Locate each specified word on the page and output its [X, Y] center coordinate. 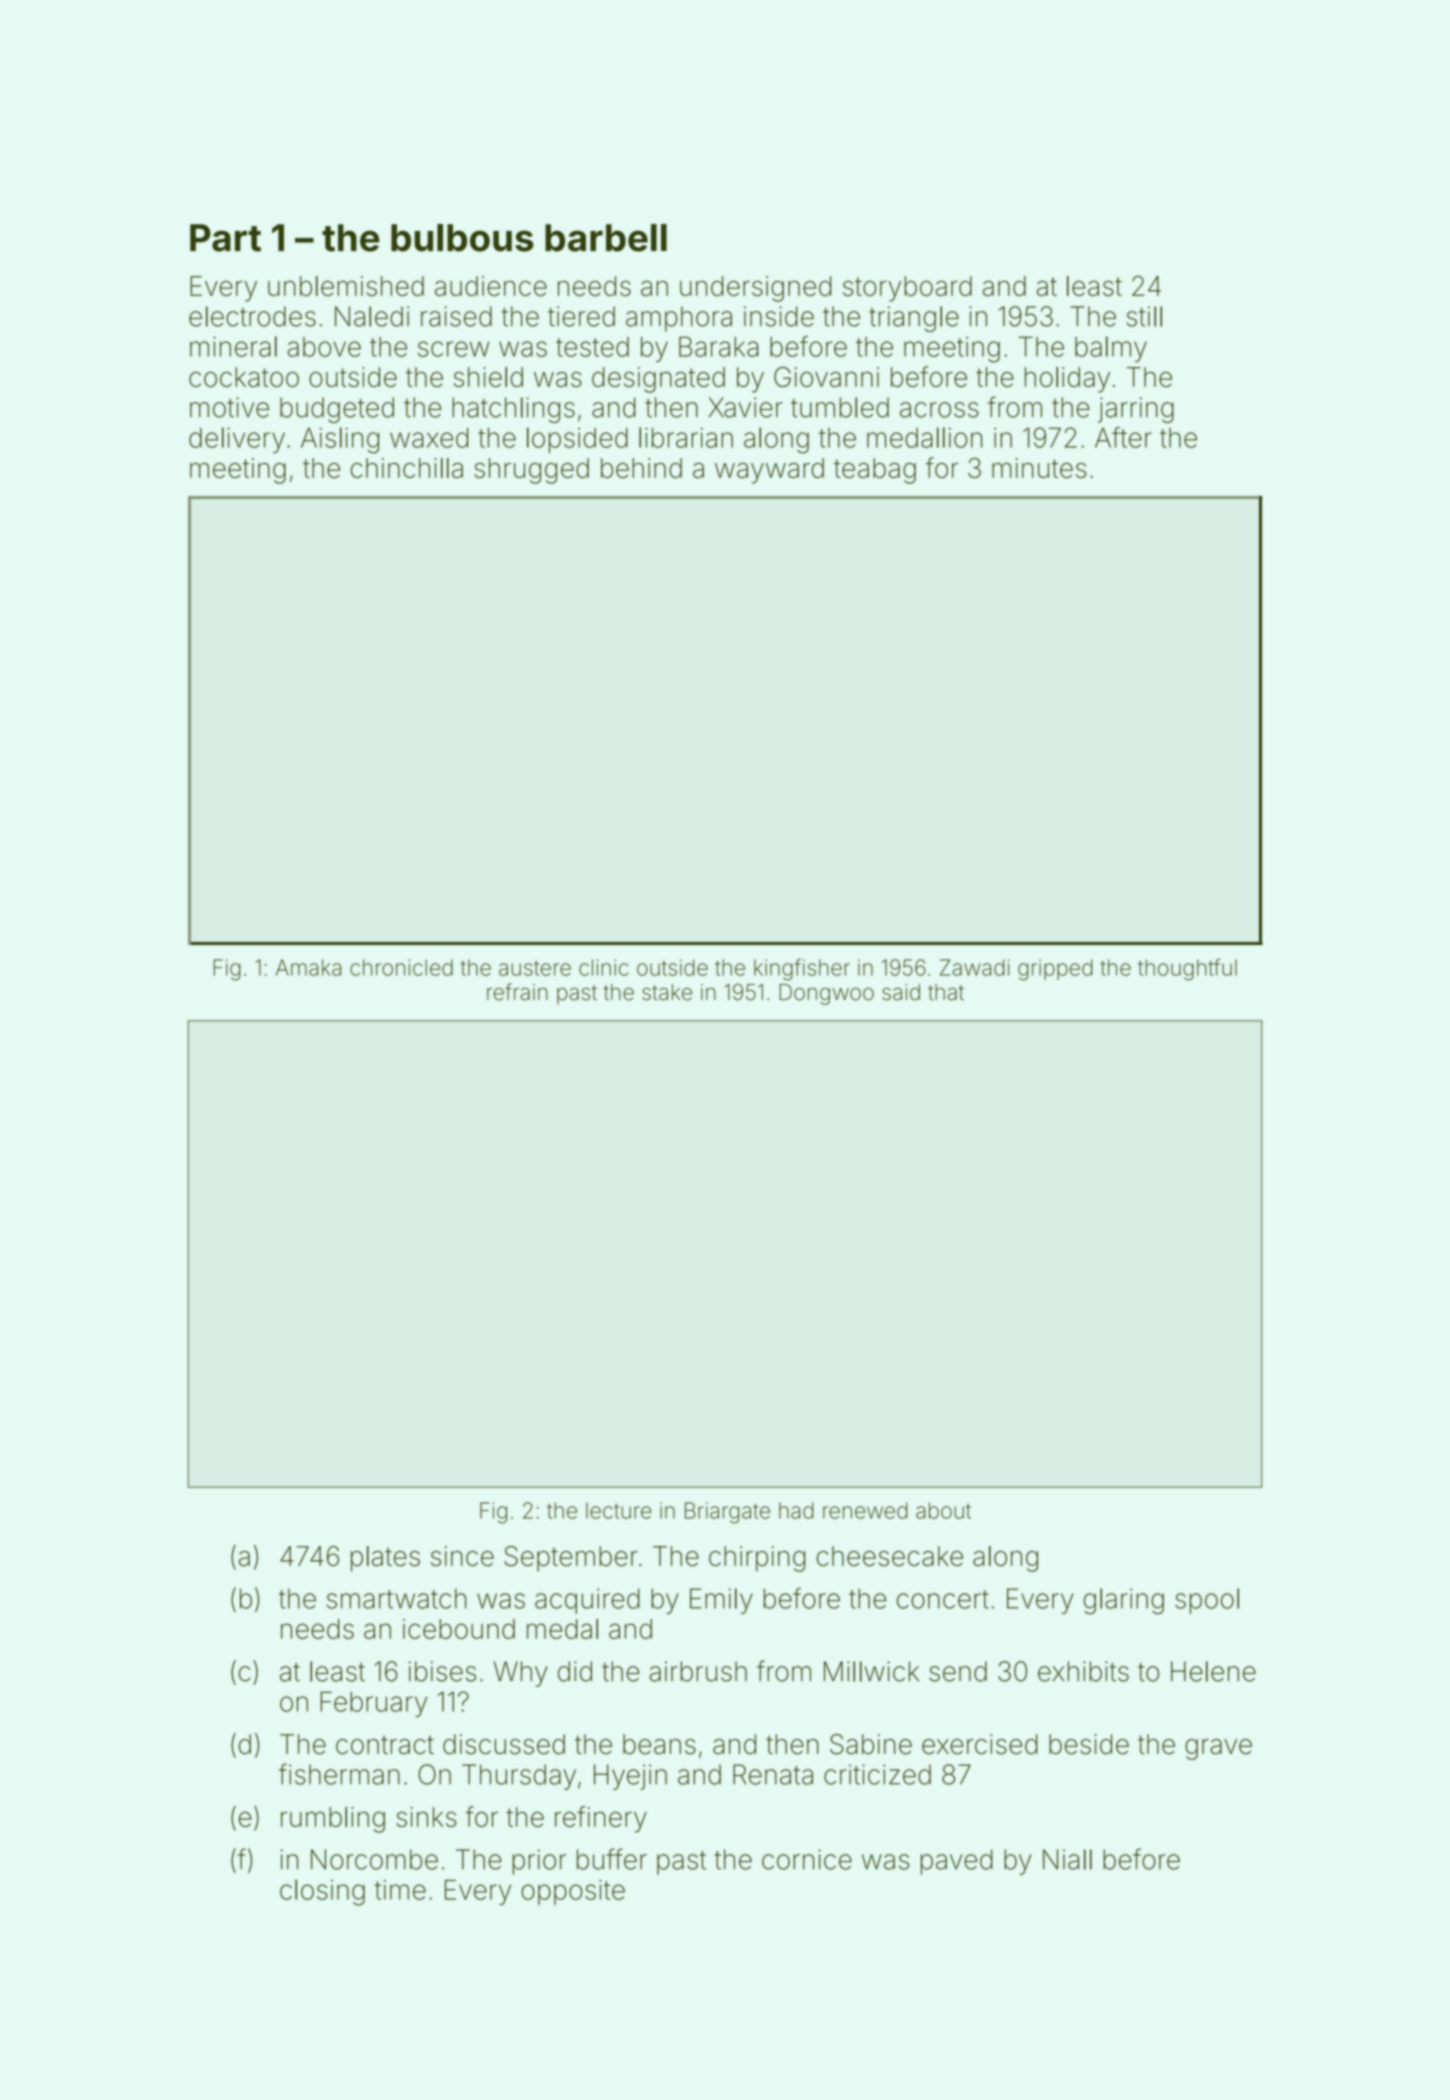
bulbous [462, 238]
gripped [1055, 970]
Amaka [309, 967]
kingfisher [802, 969]
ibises [442, 1671]
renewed [865, 1510]
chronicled [401, 967]
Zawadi [975, 967]
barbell [606, 238]
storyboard [907, 289]
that [946, 992]
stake [667, 992]
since [462, 1556]
